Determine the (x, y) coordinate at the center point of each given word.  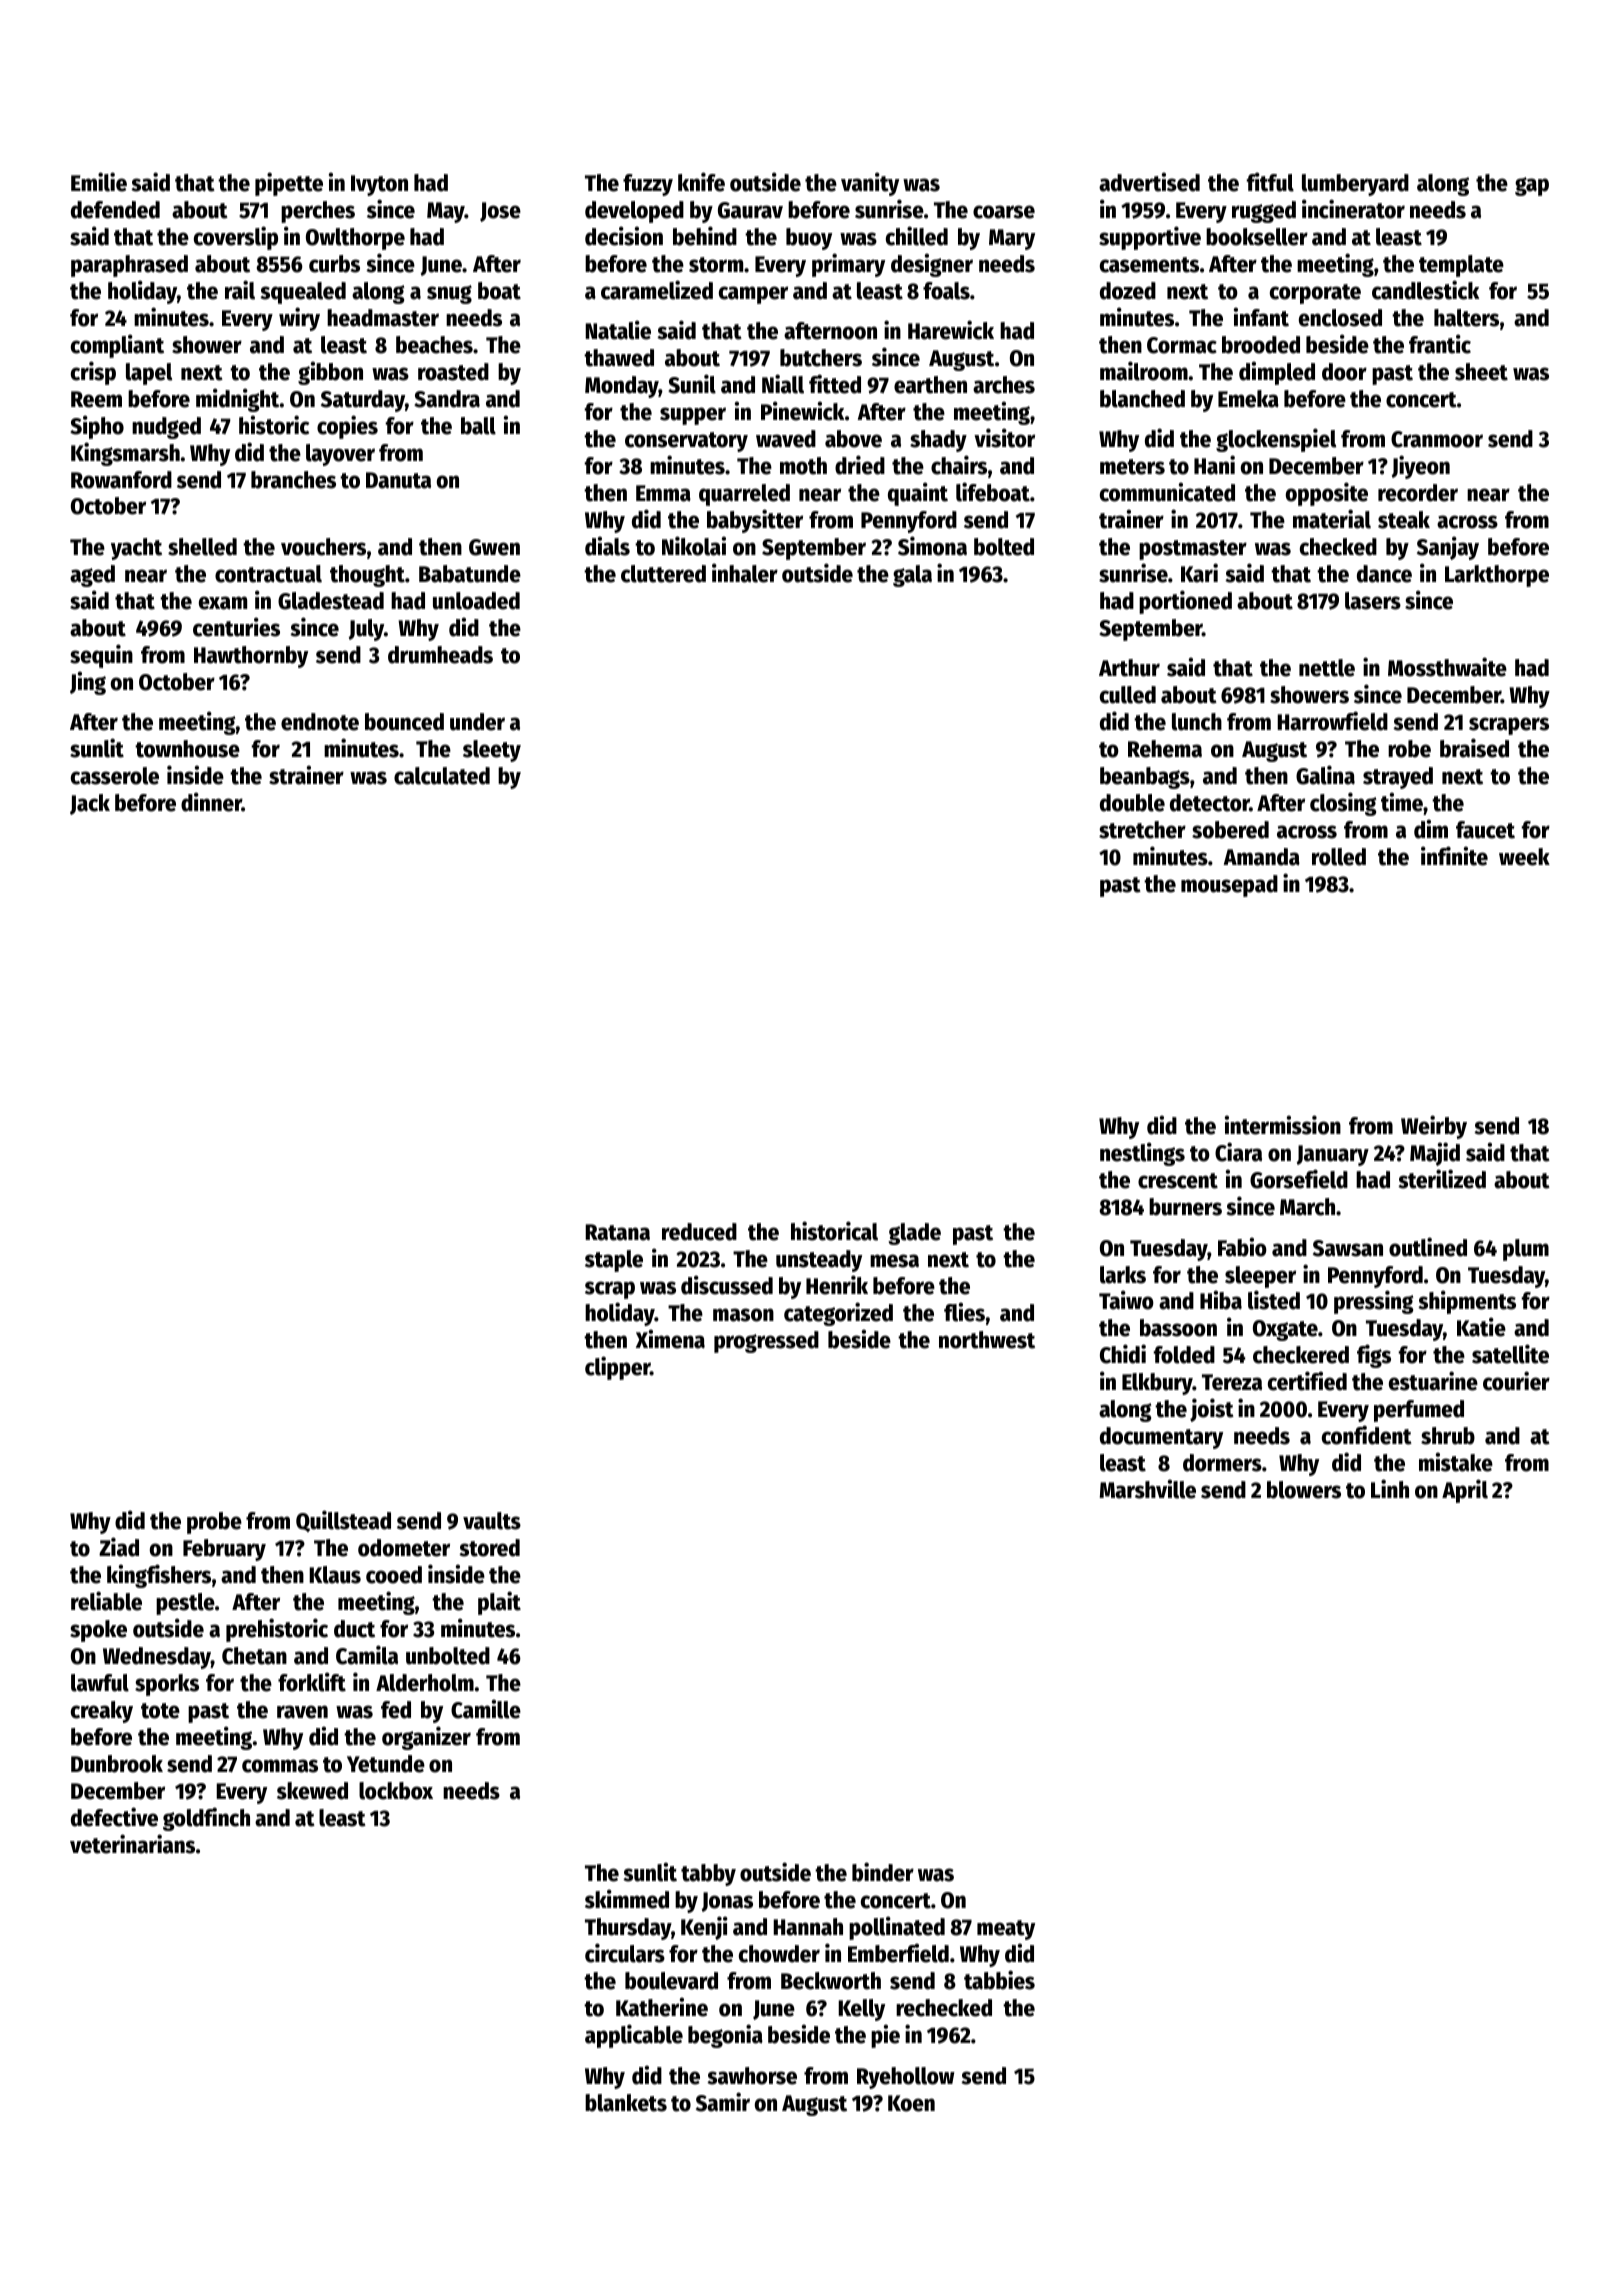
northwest (987, 1340)
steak (1404, 520)
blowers (1304, 1490)
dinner (211, 802)
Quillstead (343, 1521)
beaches (434, 345)
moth (803, 466)
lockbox (396, 1791)
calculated (442, 776)
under (477, 722)
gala (912, 576)
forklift (312, 1682)
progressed (766, 1342)
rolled (1339, 857)
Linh (1390, 1488)
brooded (1261, 345)
